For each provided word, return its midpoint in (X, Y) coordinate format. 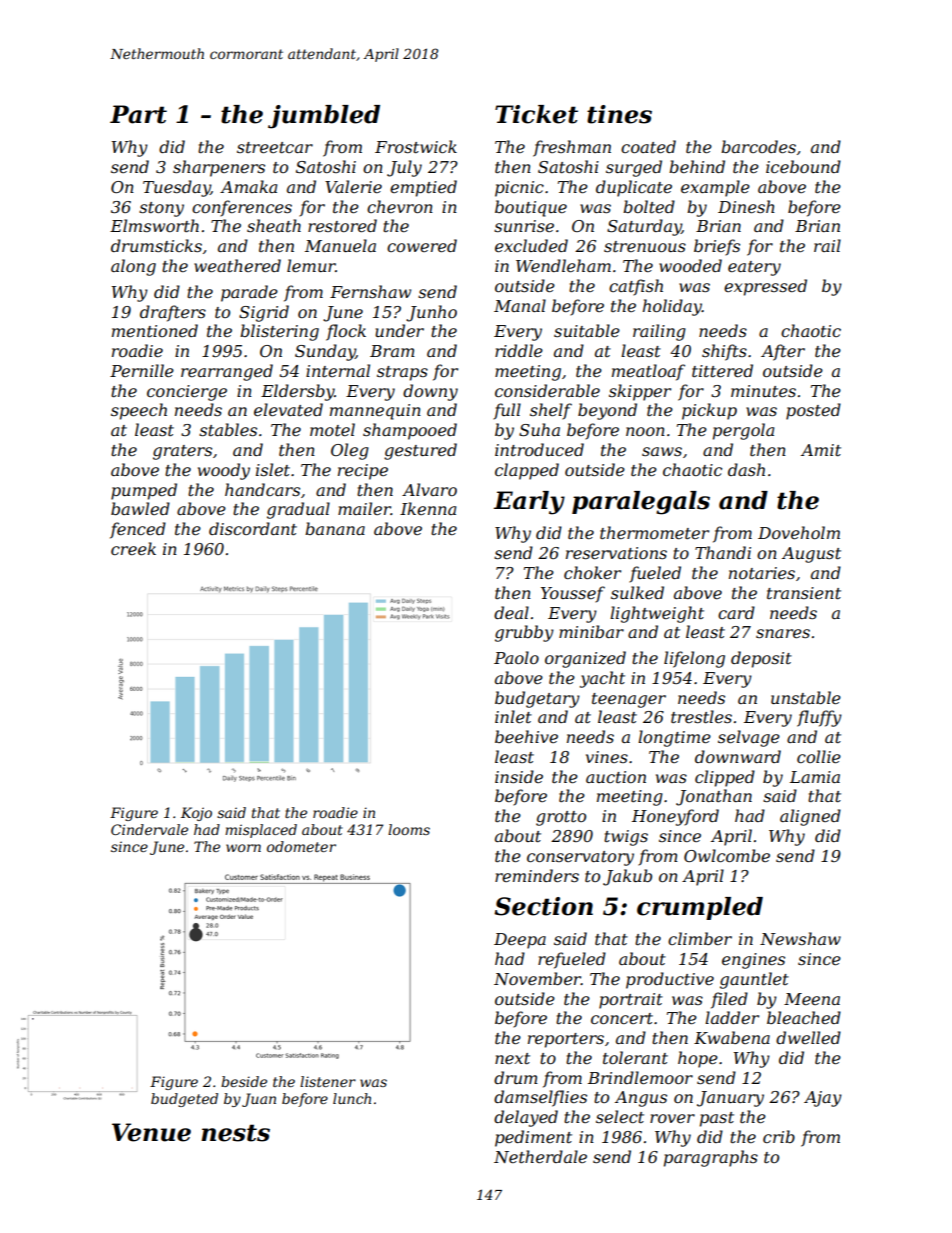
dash (746, 469)
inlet (513, 716)
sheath (274, 225)
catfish (636, 287)
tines (619, 114)
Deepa (520, 941)
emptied (423, 188)
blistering (279, 332)
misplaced (261, 831)
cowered (422, 245)
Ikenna (428, 508)
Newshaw (800, 938)
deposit (761, 659)
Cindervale (149, 829)
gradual (298, 510)
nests (235, 1133)
